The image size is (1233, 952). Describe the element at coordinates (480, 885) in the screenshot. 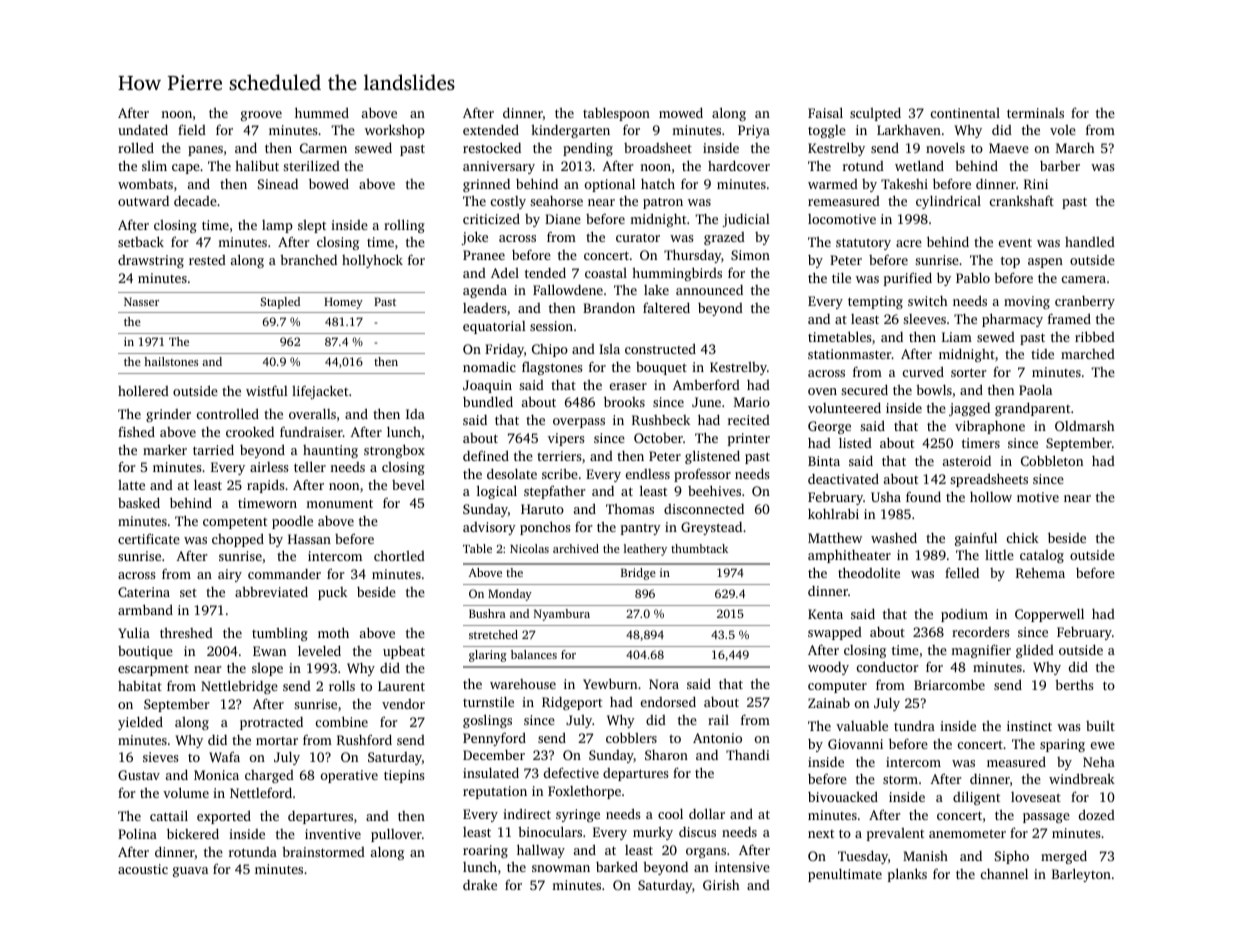

I see `drake` at that location.
